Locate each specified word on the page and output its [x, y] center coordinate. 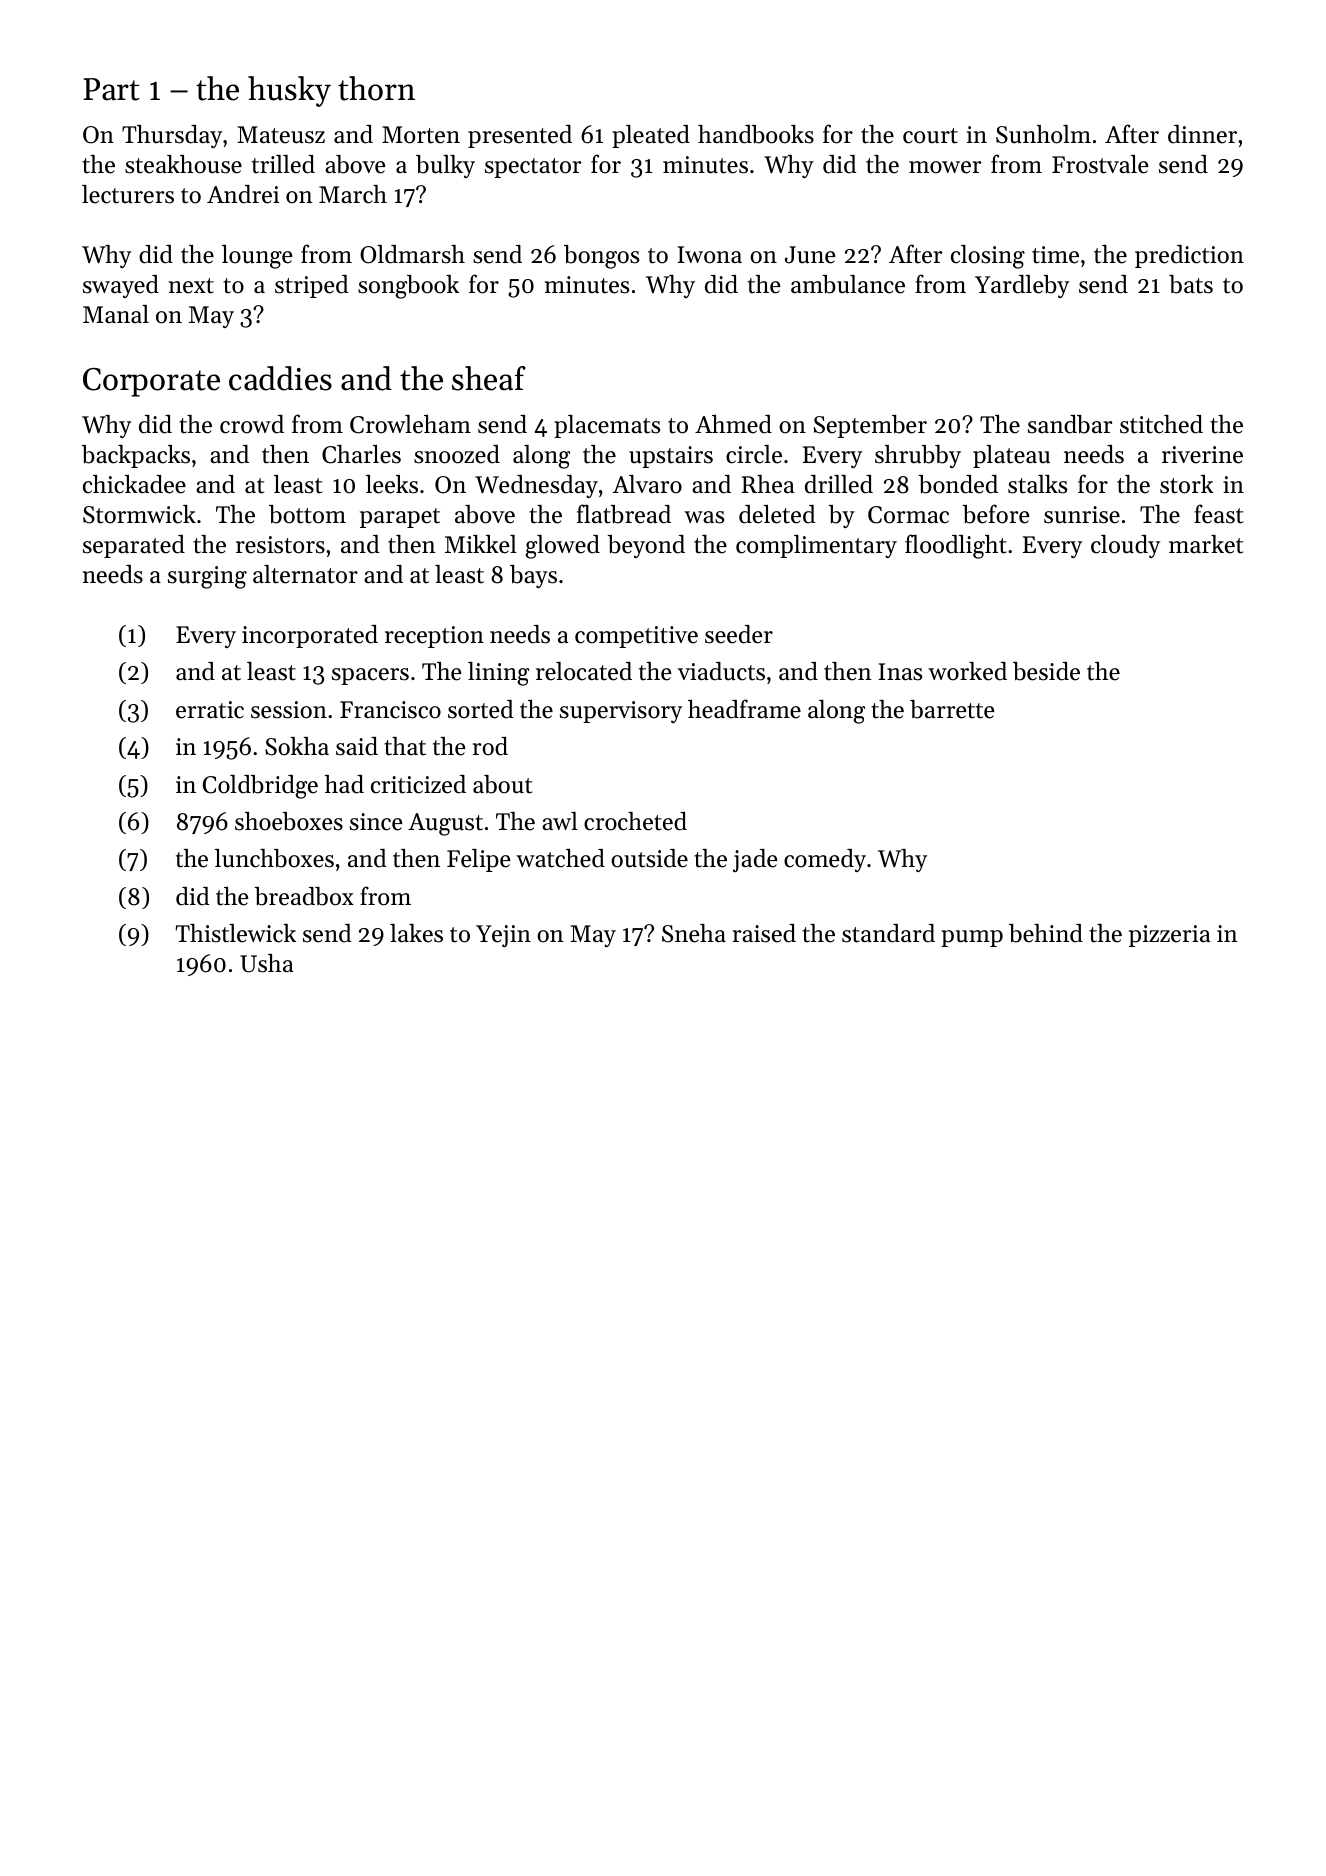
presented [520, 136]
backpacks [136, 456]
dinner [1202, 134]
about [502, 784]
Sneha [694, 933]
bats [1191, 284]
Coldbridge [260, 787]
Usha [266, 963]
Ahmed [733, 424]
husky [289, 91]
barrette [952, 709]
